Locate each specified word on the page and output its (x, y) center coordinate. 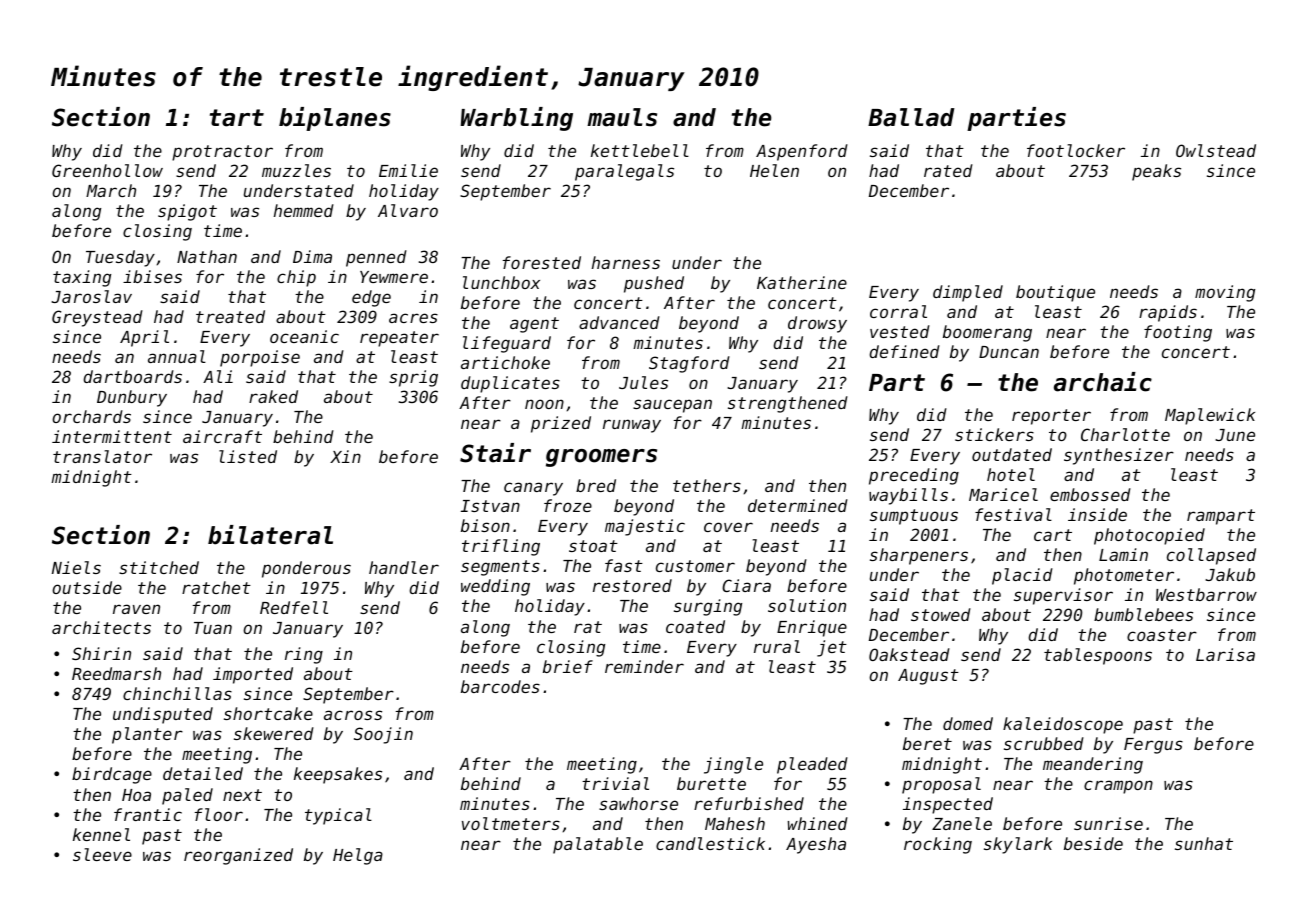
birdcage (112, 775)
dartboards (133, 376)
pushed (654, 284)
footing (1178, 333)
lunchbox (501, 282)
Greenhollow (107, 170)
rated (948, 170)
